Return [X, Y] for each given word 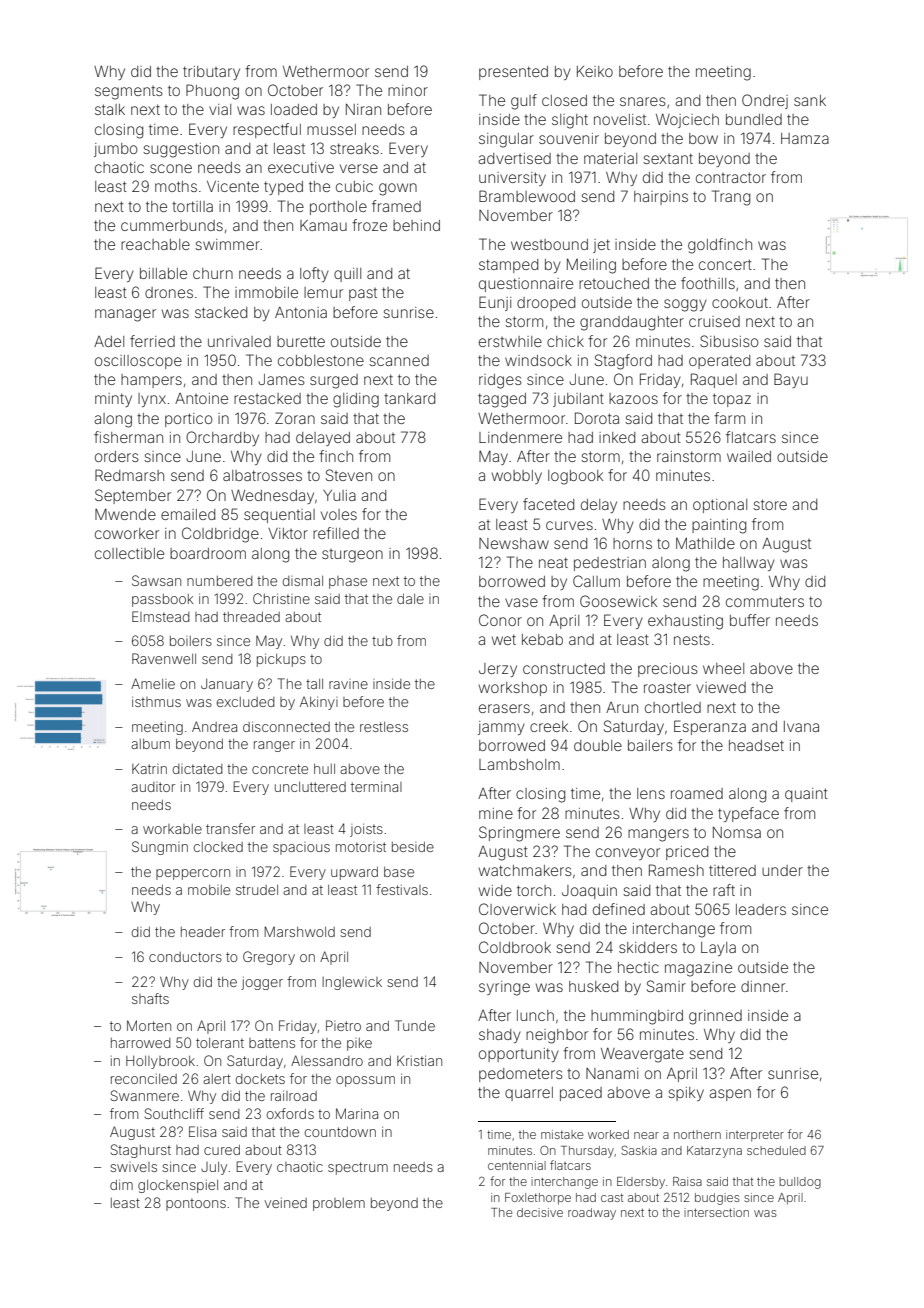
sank [810, 100]
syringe [504, 988]
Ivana [801, 726]
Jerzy [498, 670]
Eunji [495, 303]
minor [408, 90]
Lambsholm [519, 764]
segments [129, 93]
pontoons [196, 1204]
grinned [715, 1017]
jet [601, 246]
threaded [251, 617]
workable [172, 829]
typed [283, 188]
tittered [732, 870]
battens [272, 1043]
